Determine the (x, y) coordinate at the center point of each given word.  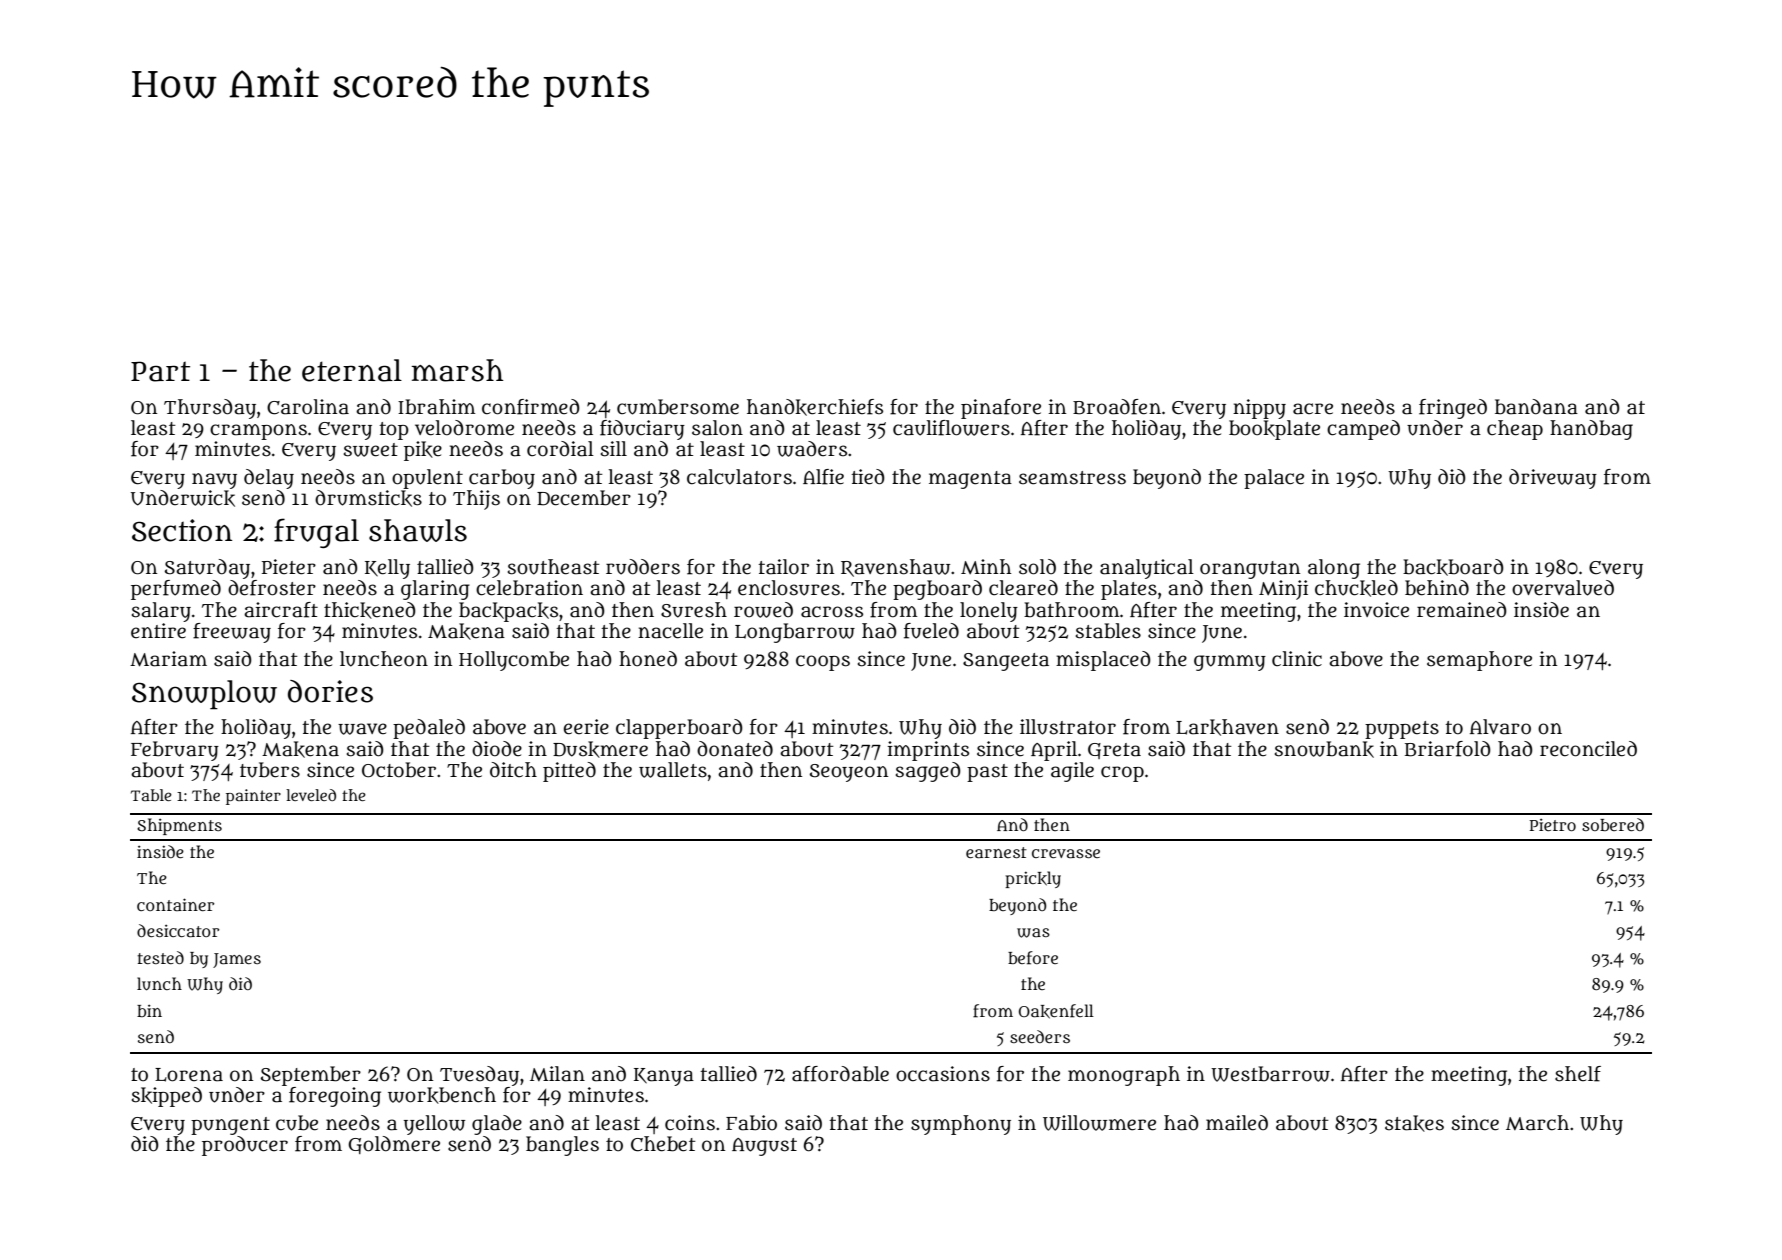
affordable (840, 1074)
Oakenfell (1056, 1011)
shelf (1578, 1074)
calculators (739, 477)
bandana (1536, 407)
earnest (996, 852)
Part (160, 371)
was (1033, 933)
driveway (1553, 479)
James (237, 960)
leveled (311, 795)
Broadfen (1117, 407)
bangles (562, 1146)
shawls (418, 530)
